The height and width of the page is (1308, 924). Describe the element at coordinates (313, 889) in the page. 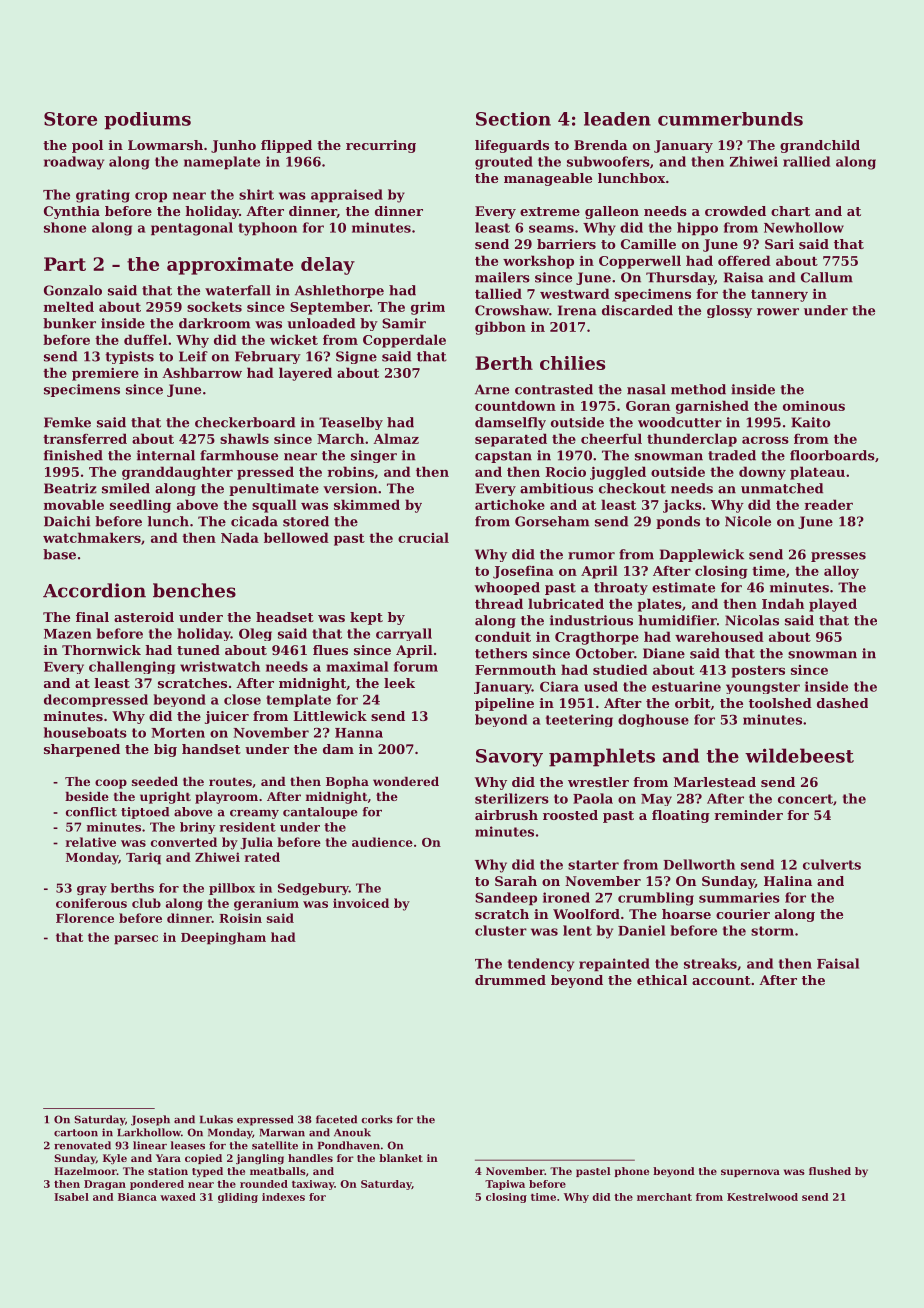

I see `Sedgebury` at that location.
